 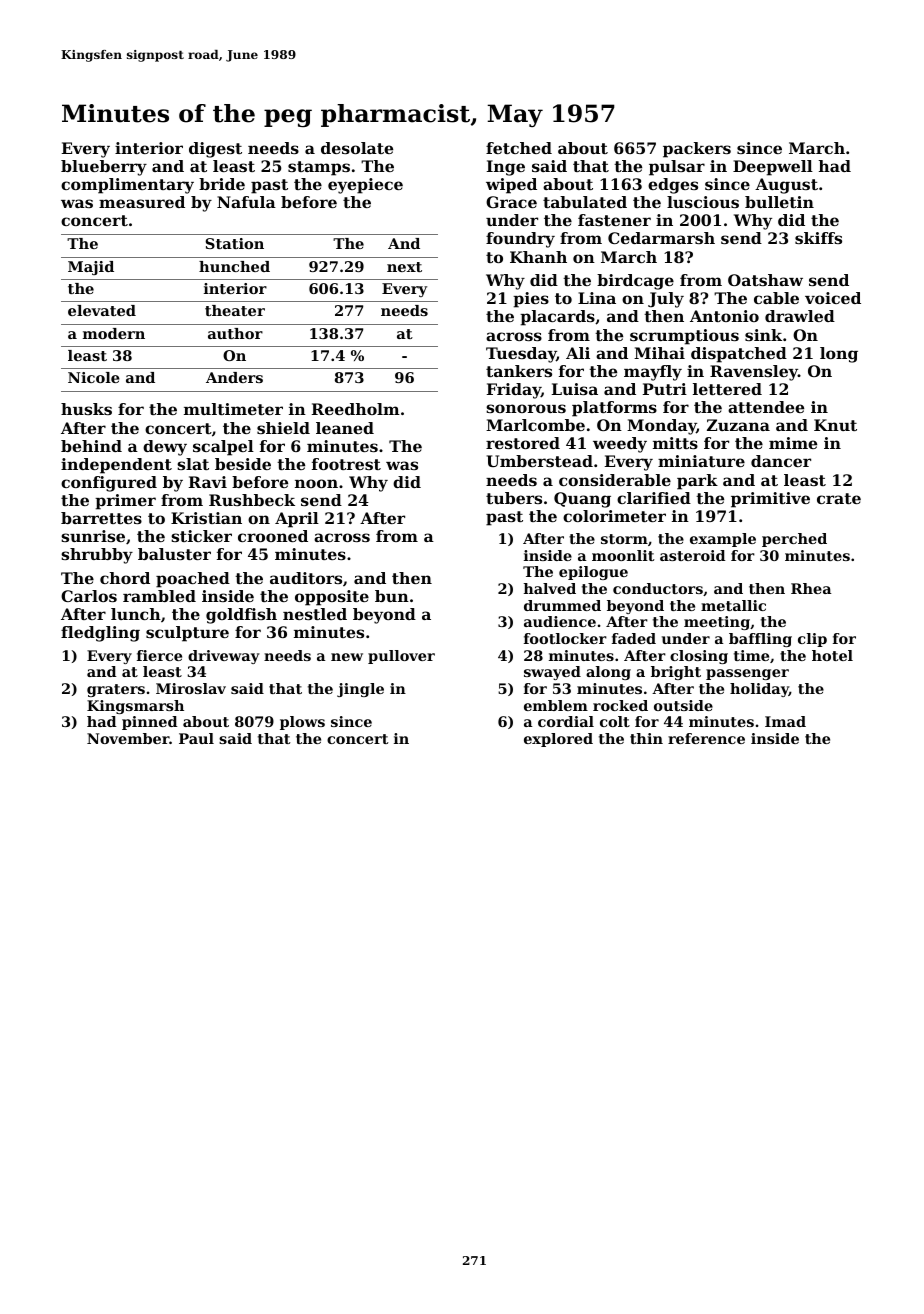 What do you see at coordinates (661, 238) in the screenshot?
I see `Cedarmarsh` at bounding box center [661, 238].
